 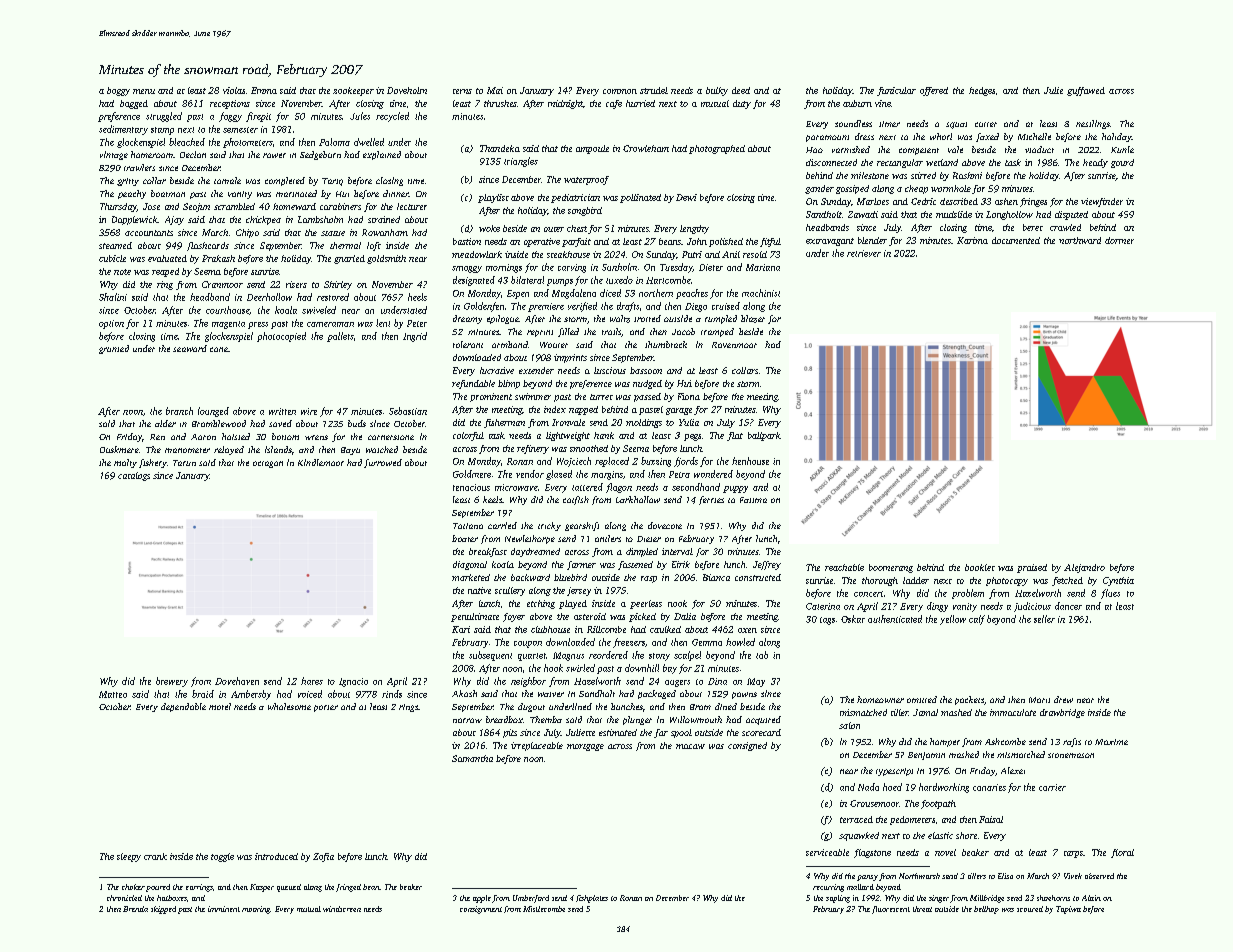 I want to click on dimpled, so click(x=642, y=552).
